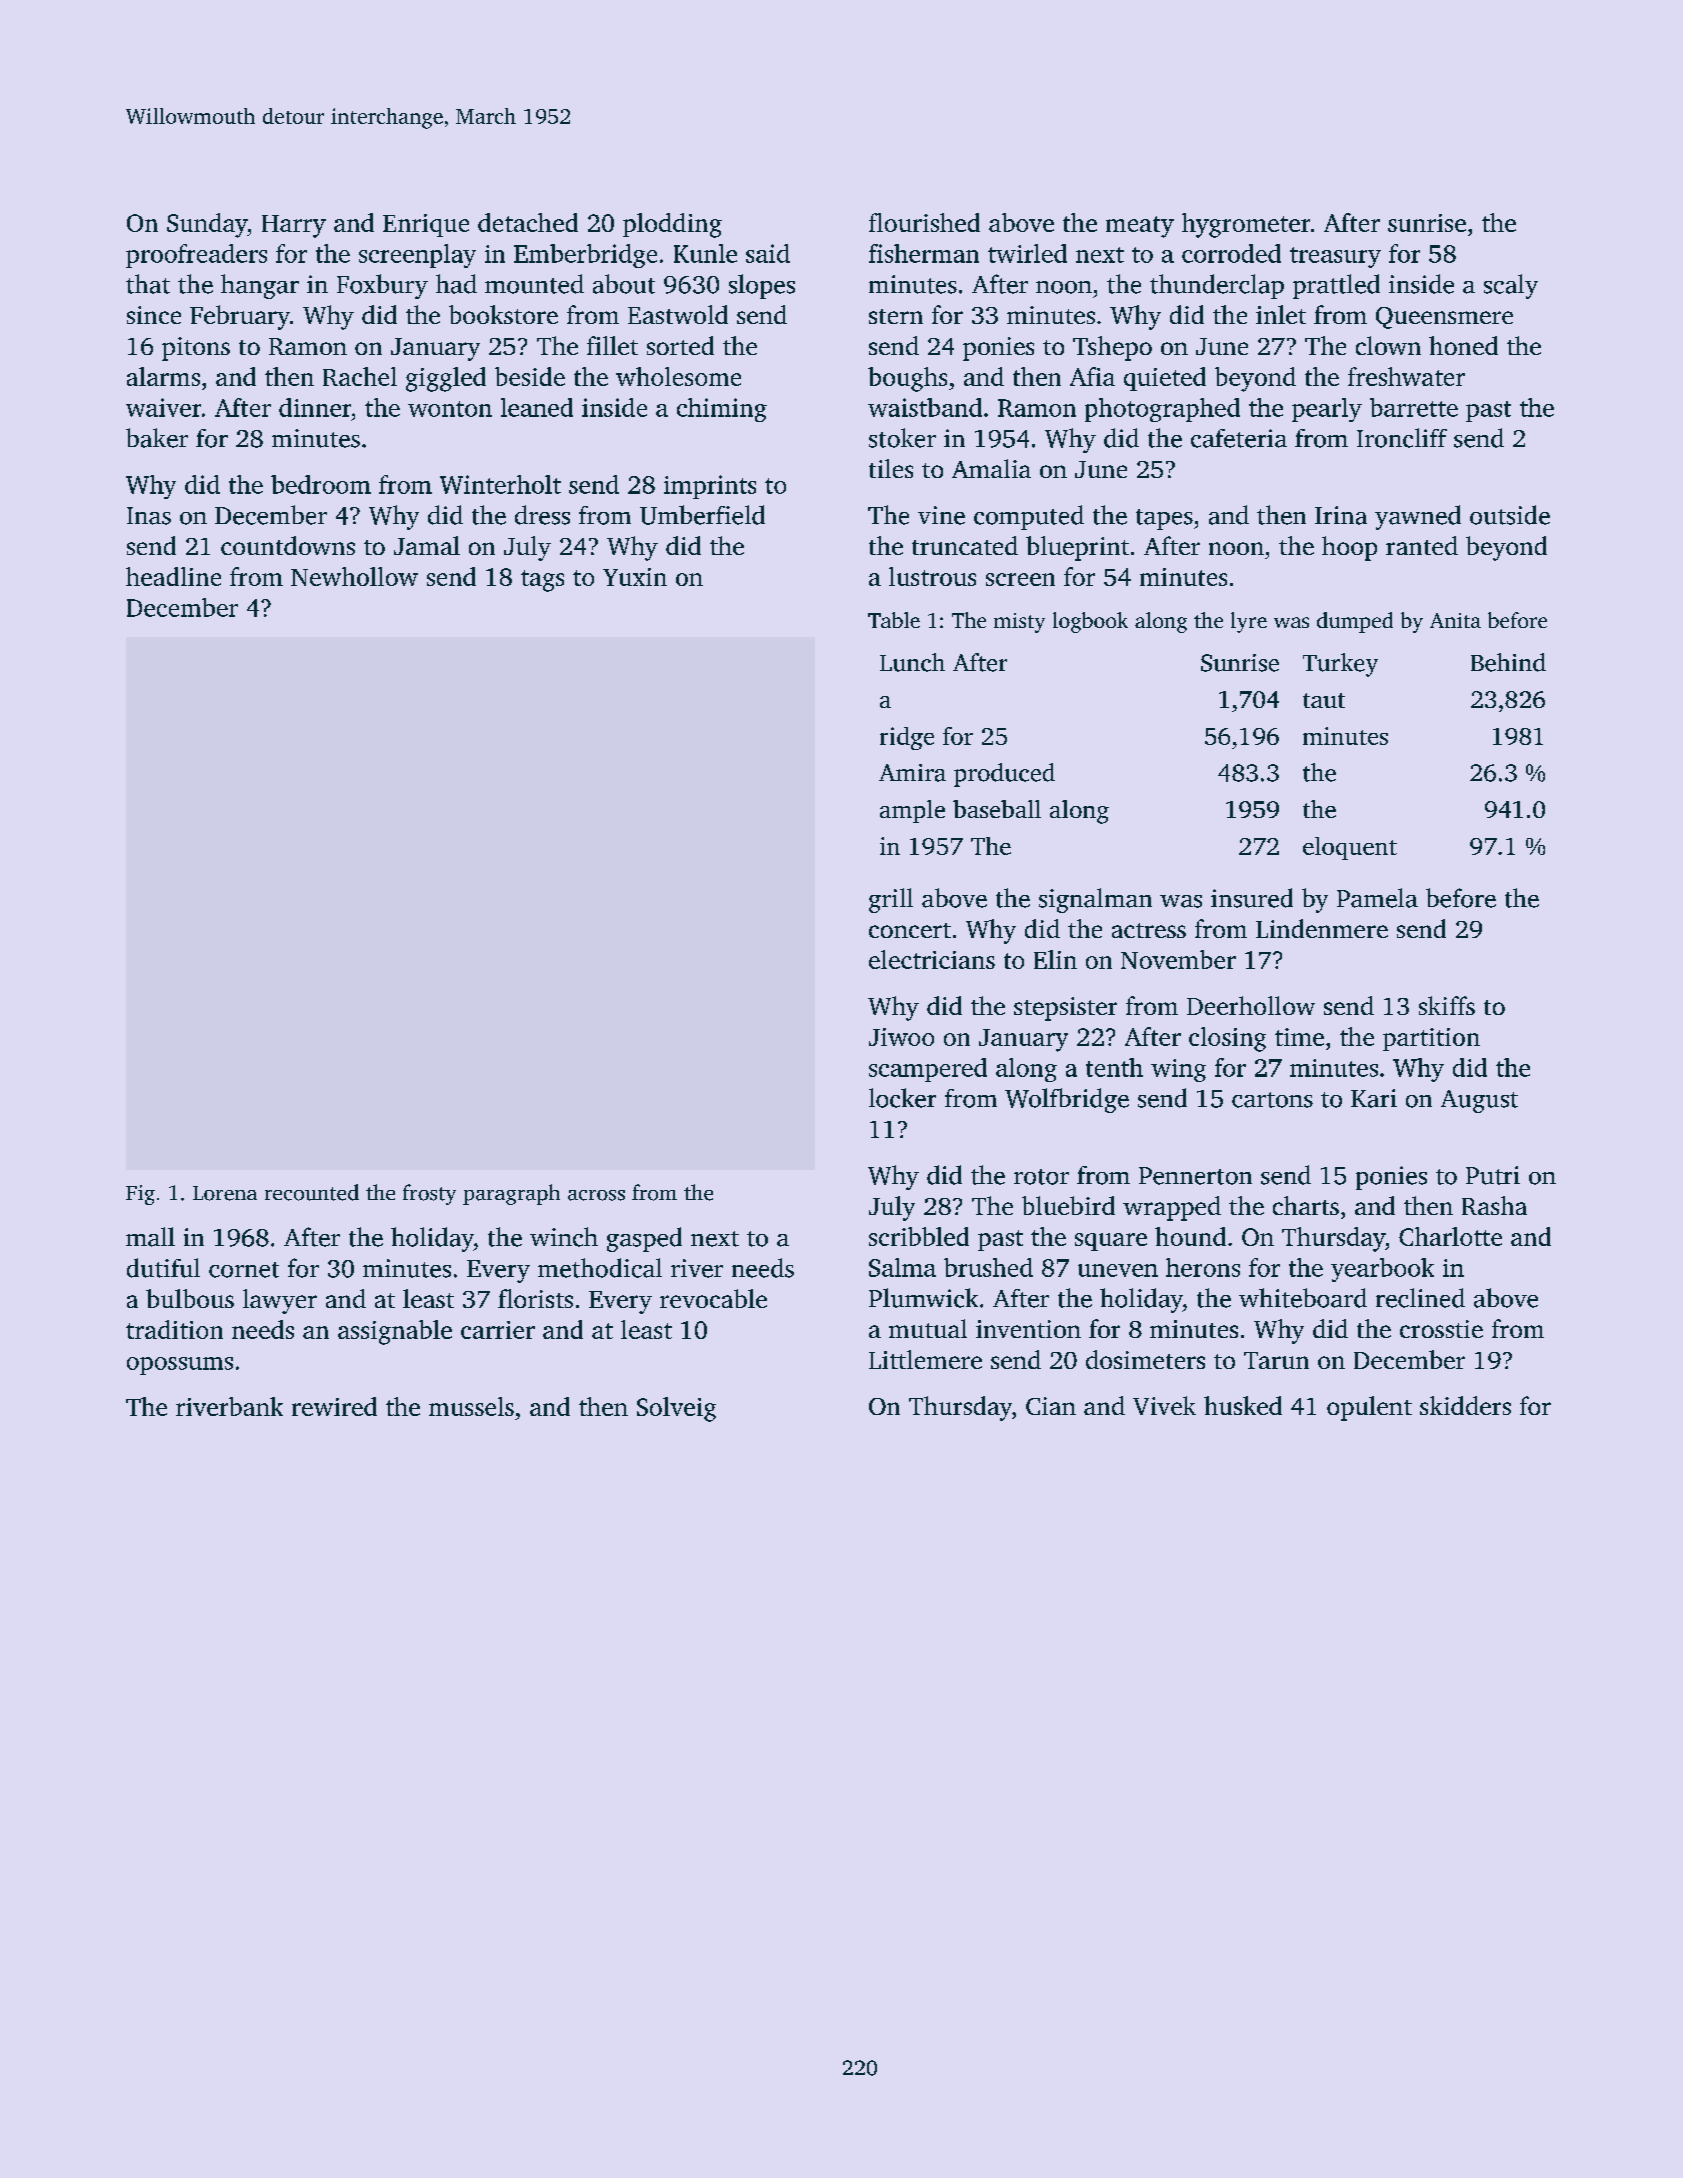  I want to click on Foxbury, so click(382, 286).
